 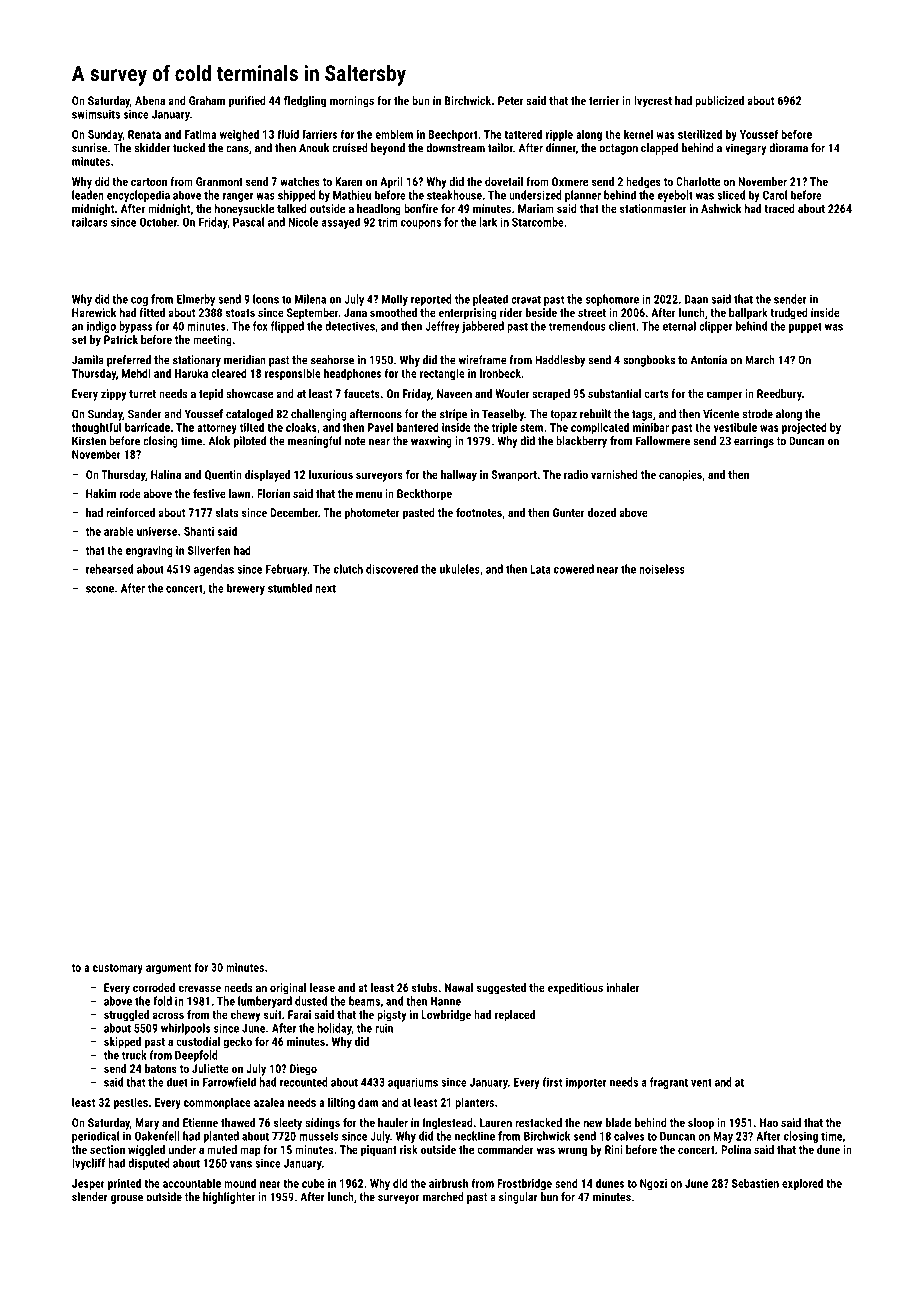 What do you see at coordinates (680, 476) in the document?
I see `canopies` at bounding box center [680, 476].
